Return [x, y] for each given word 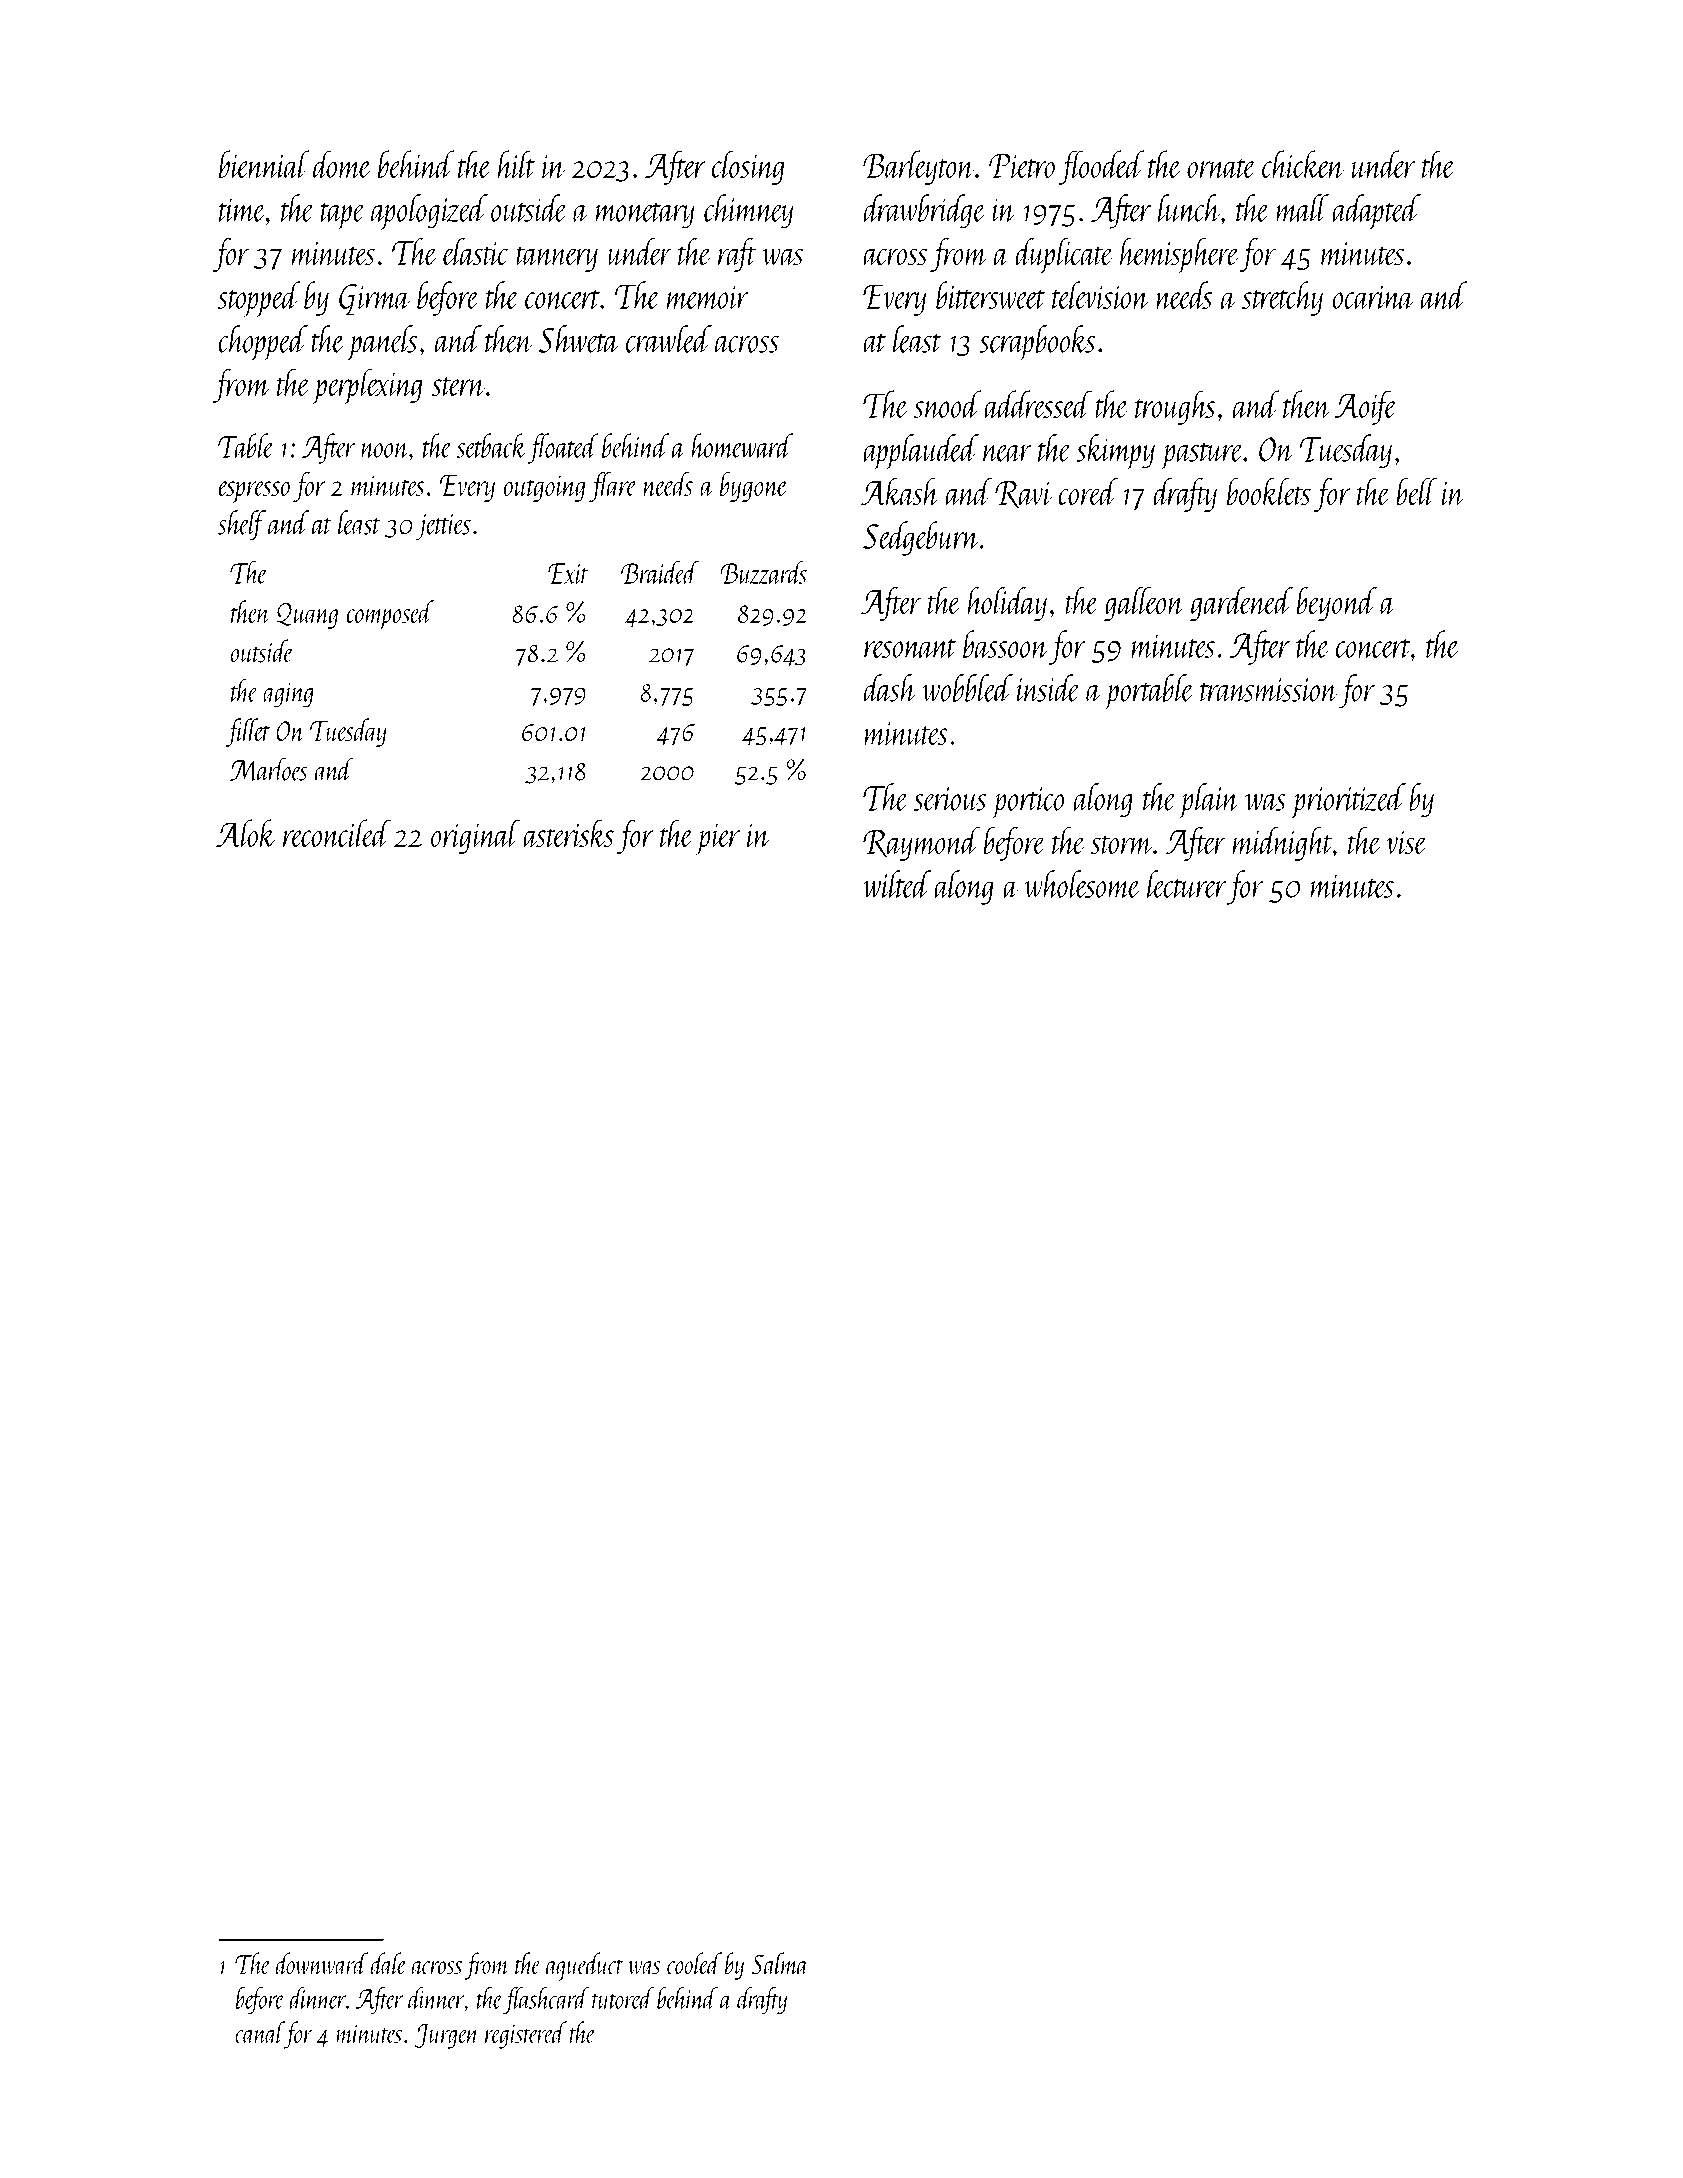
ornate [1221, 168]
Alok [246, 833]
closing [748, 167]
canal [260, 2032]
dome [342, 164]
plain [1209, 801]
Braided [660, 572]
